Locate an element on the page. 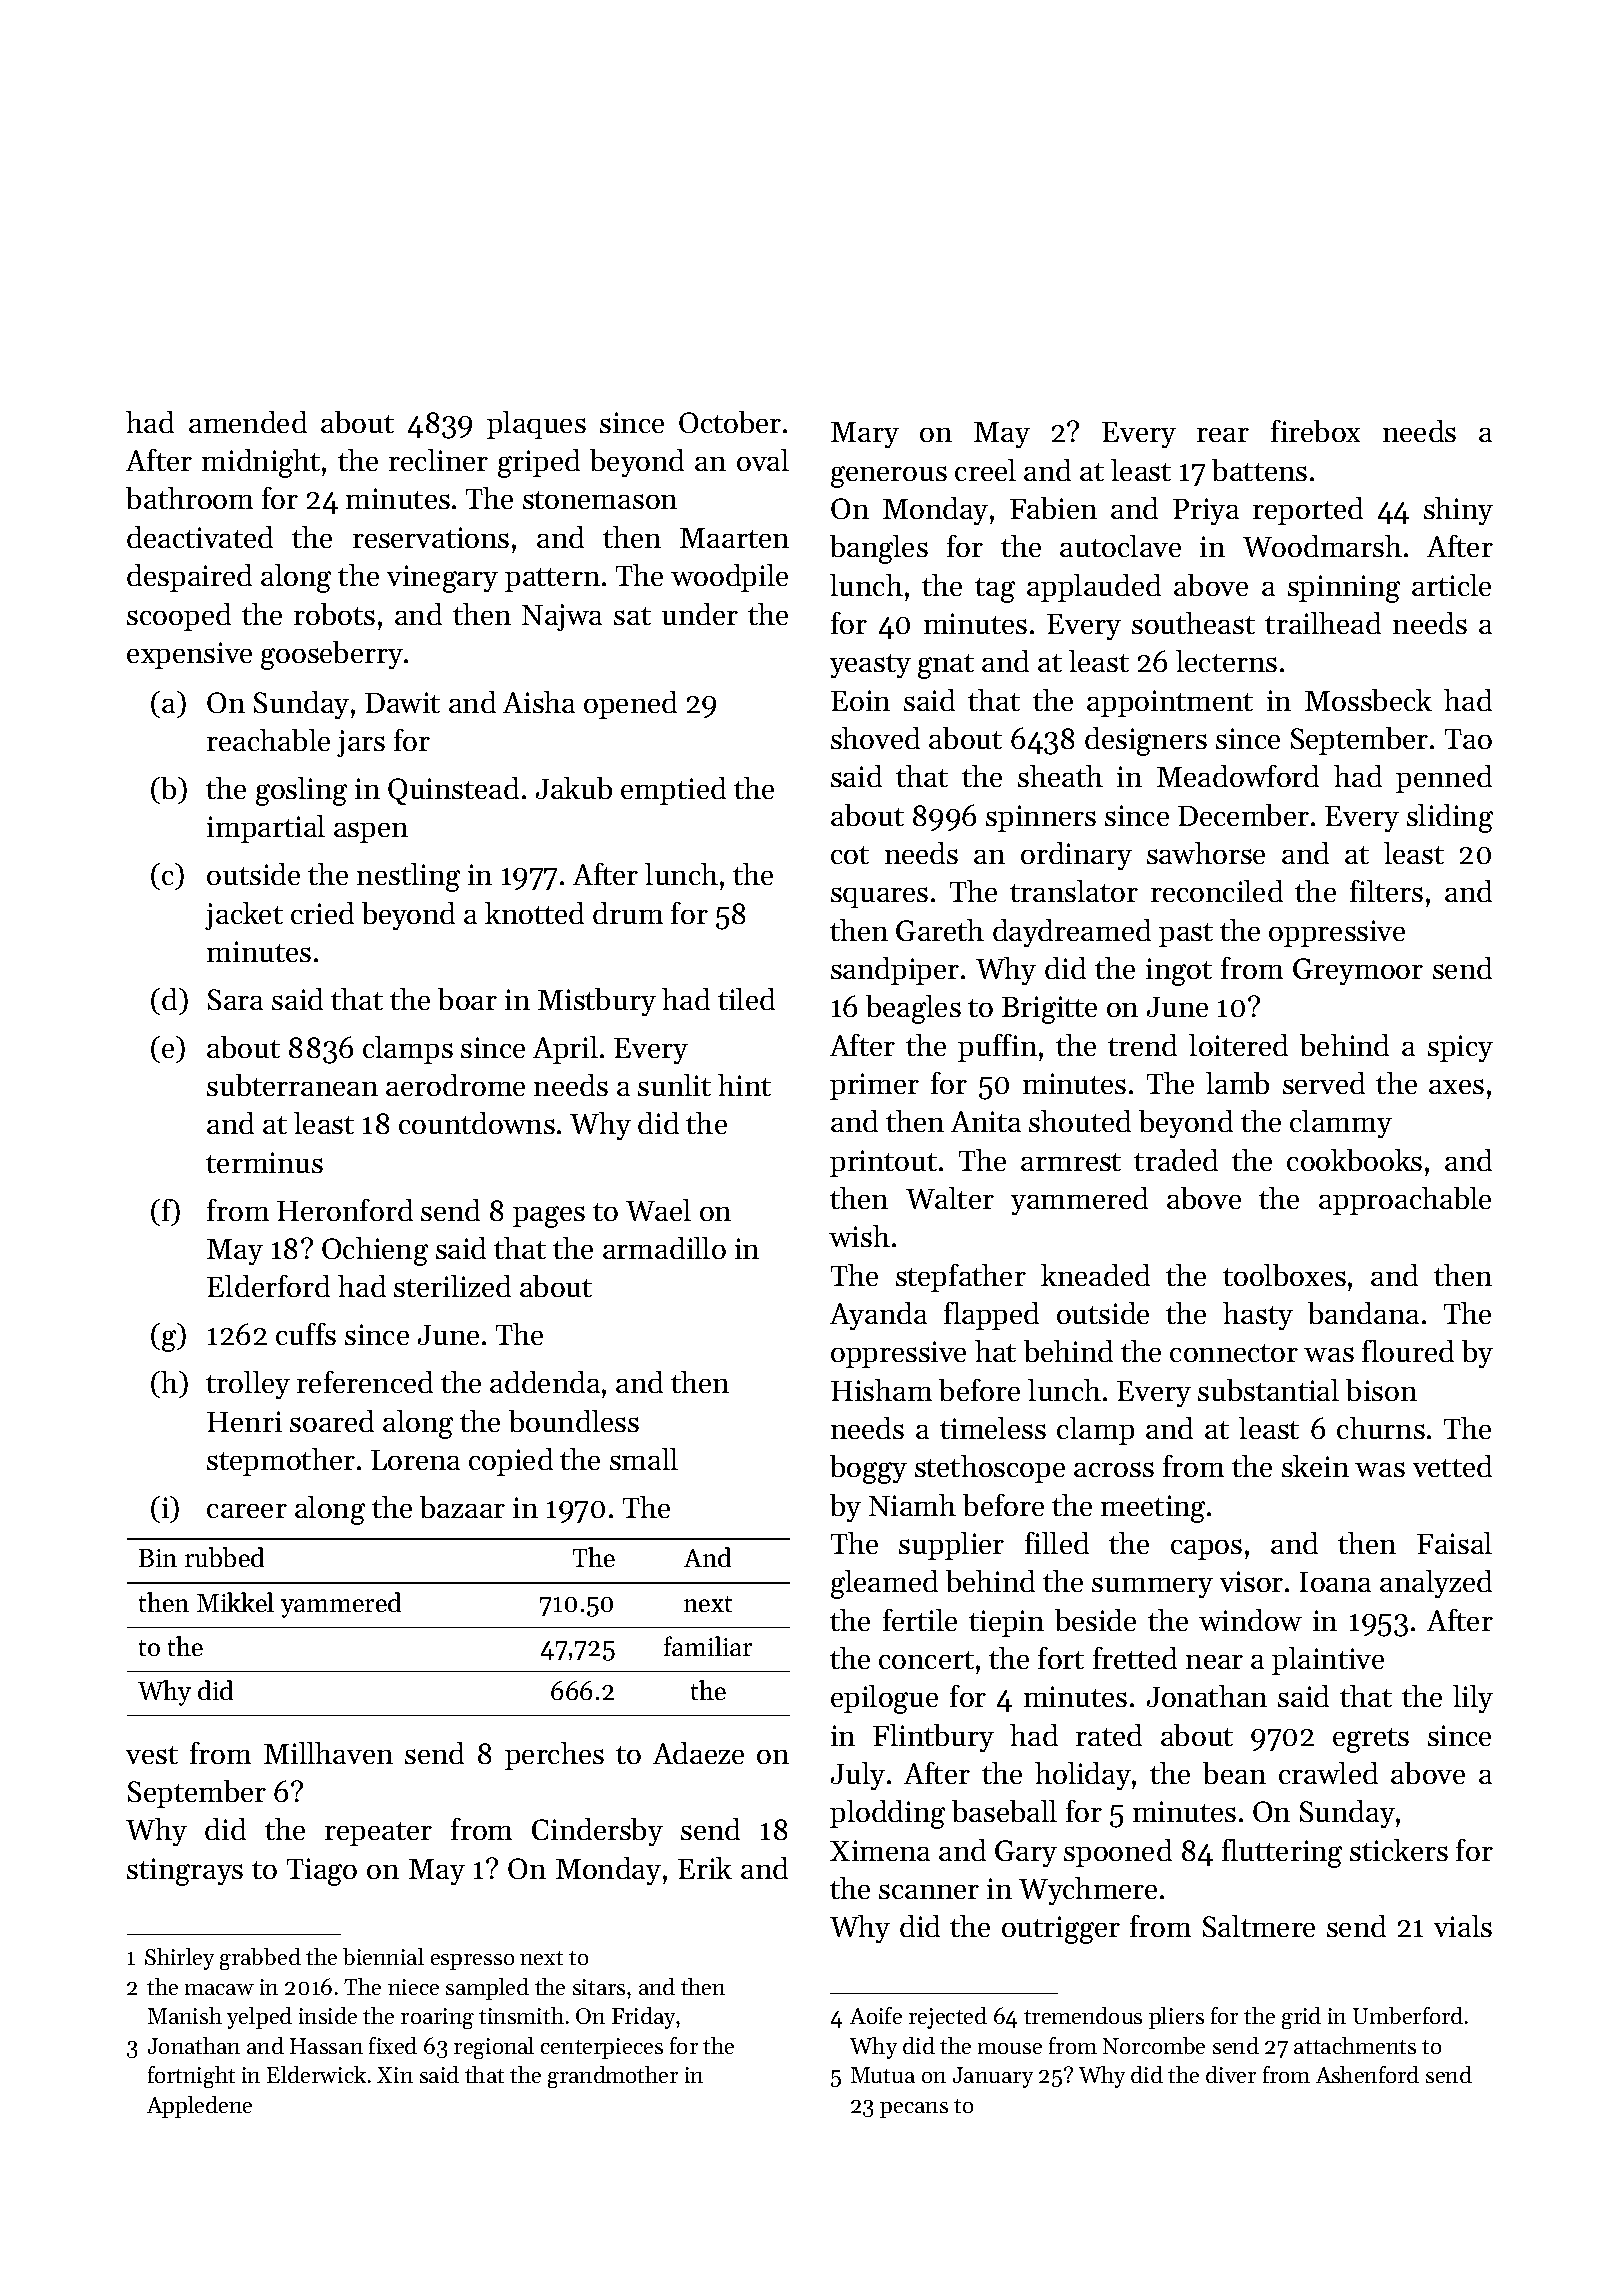 This document has width=1620, height=2292. floured is located at coordinates (1408, 1351).
